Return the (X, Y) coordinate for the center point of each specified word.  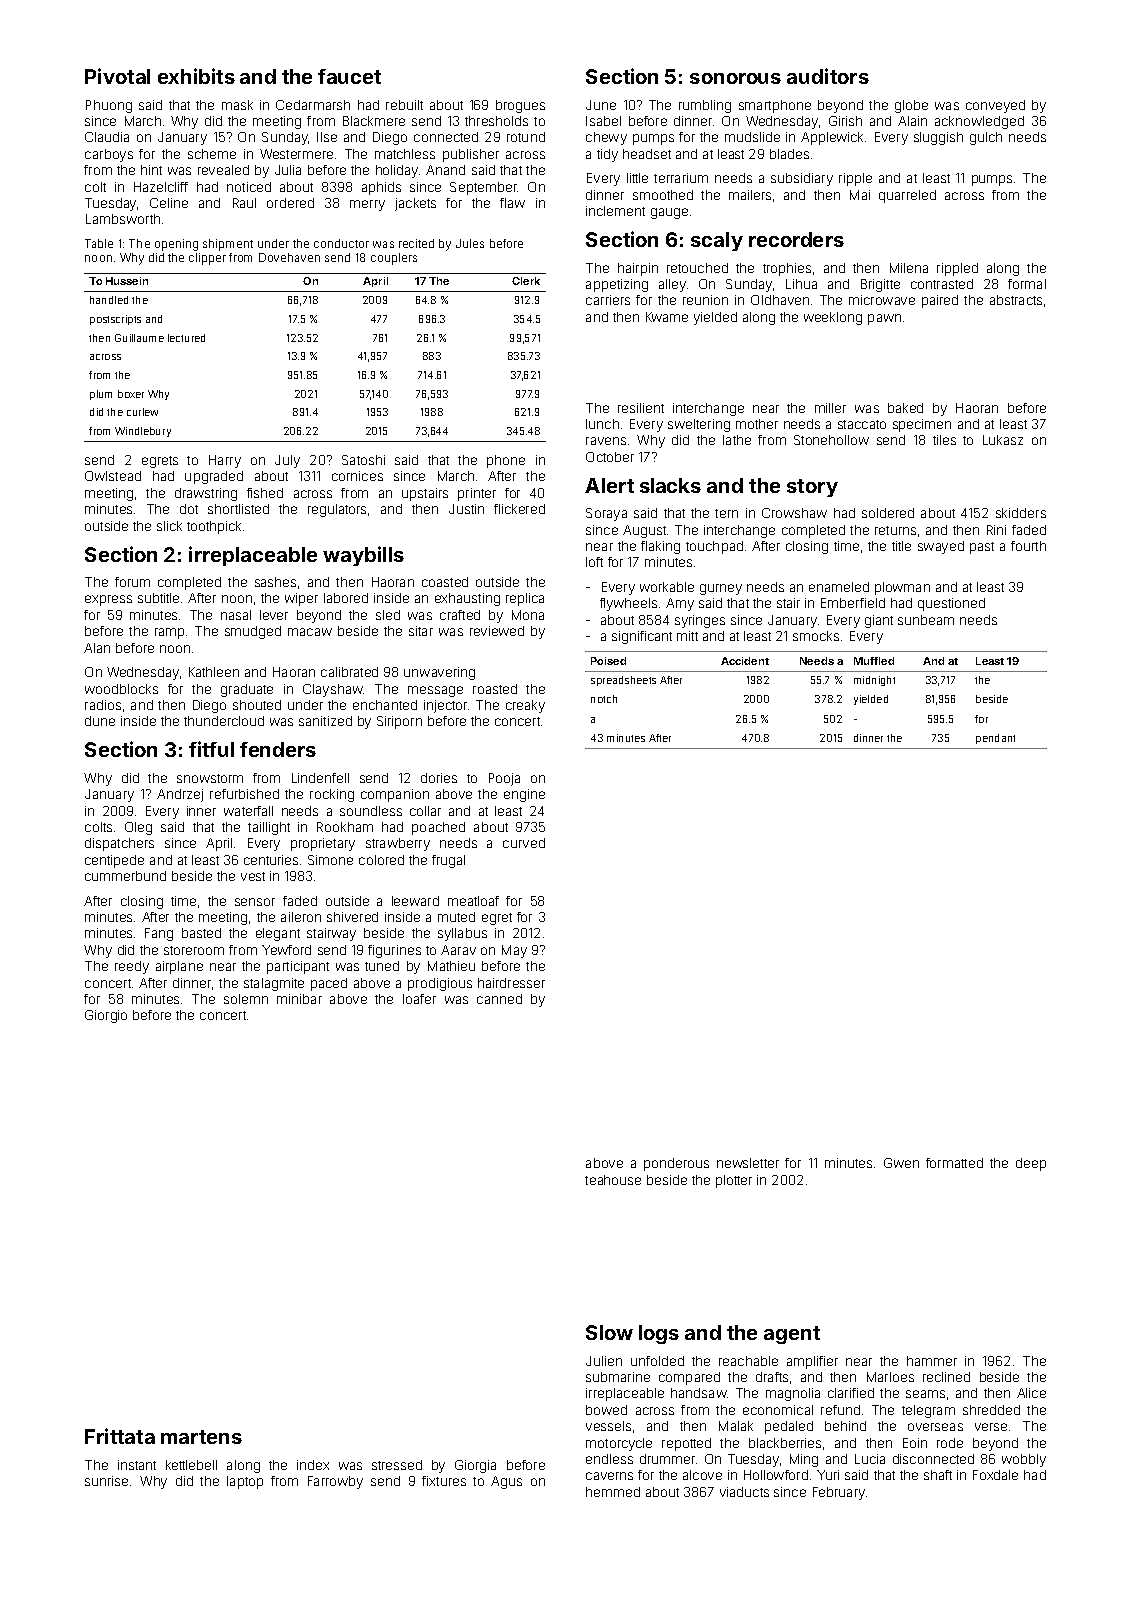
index (313, 1465)
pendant (995, 739)
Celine (169, 203)
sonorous (735, 78)
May (514, 951)
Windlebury (143, 432)
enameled (839, 587)
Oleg (138, 828)
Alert (609, 485)
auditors (828, 76)
